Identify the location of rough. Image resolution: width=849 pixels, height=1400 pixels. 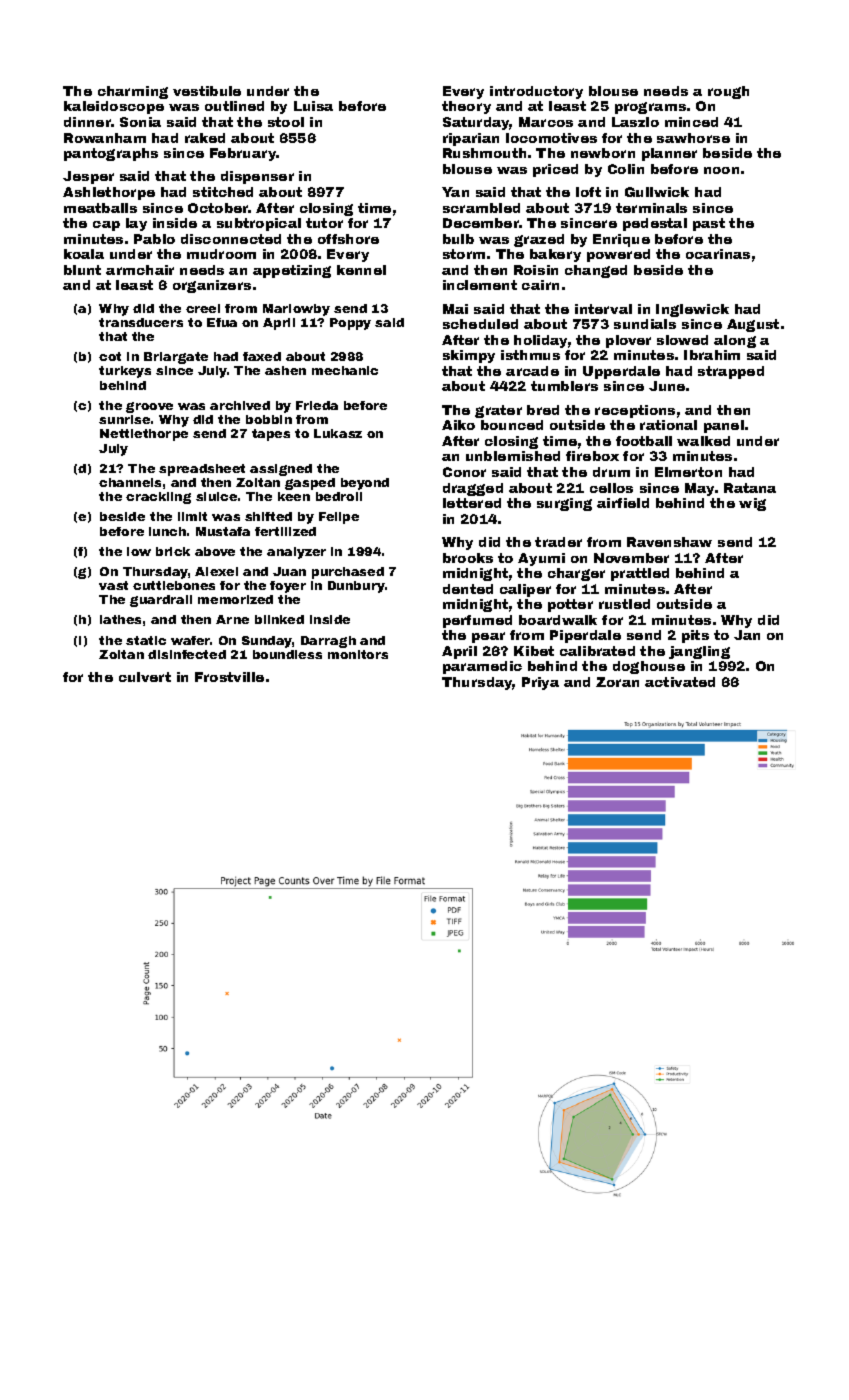
(728, 92).
